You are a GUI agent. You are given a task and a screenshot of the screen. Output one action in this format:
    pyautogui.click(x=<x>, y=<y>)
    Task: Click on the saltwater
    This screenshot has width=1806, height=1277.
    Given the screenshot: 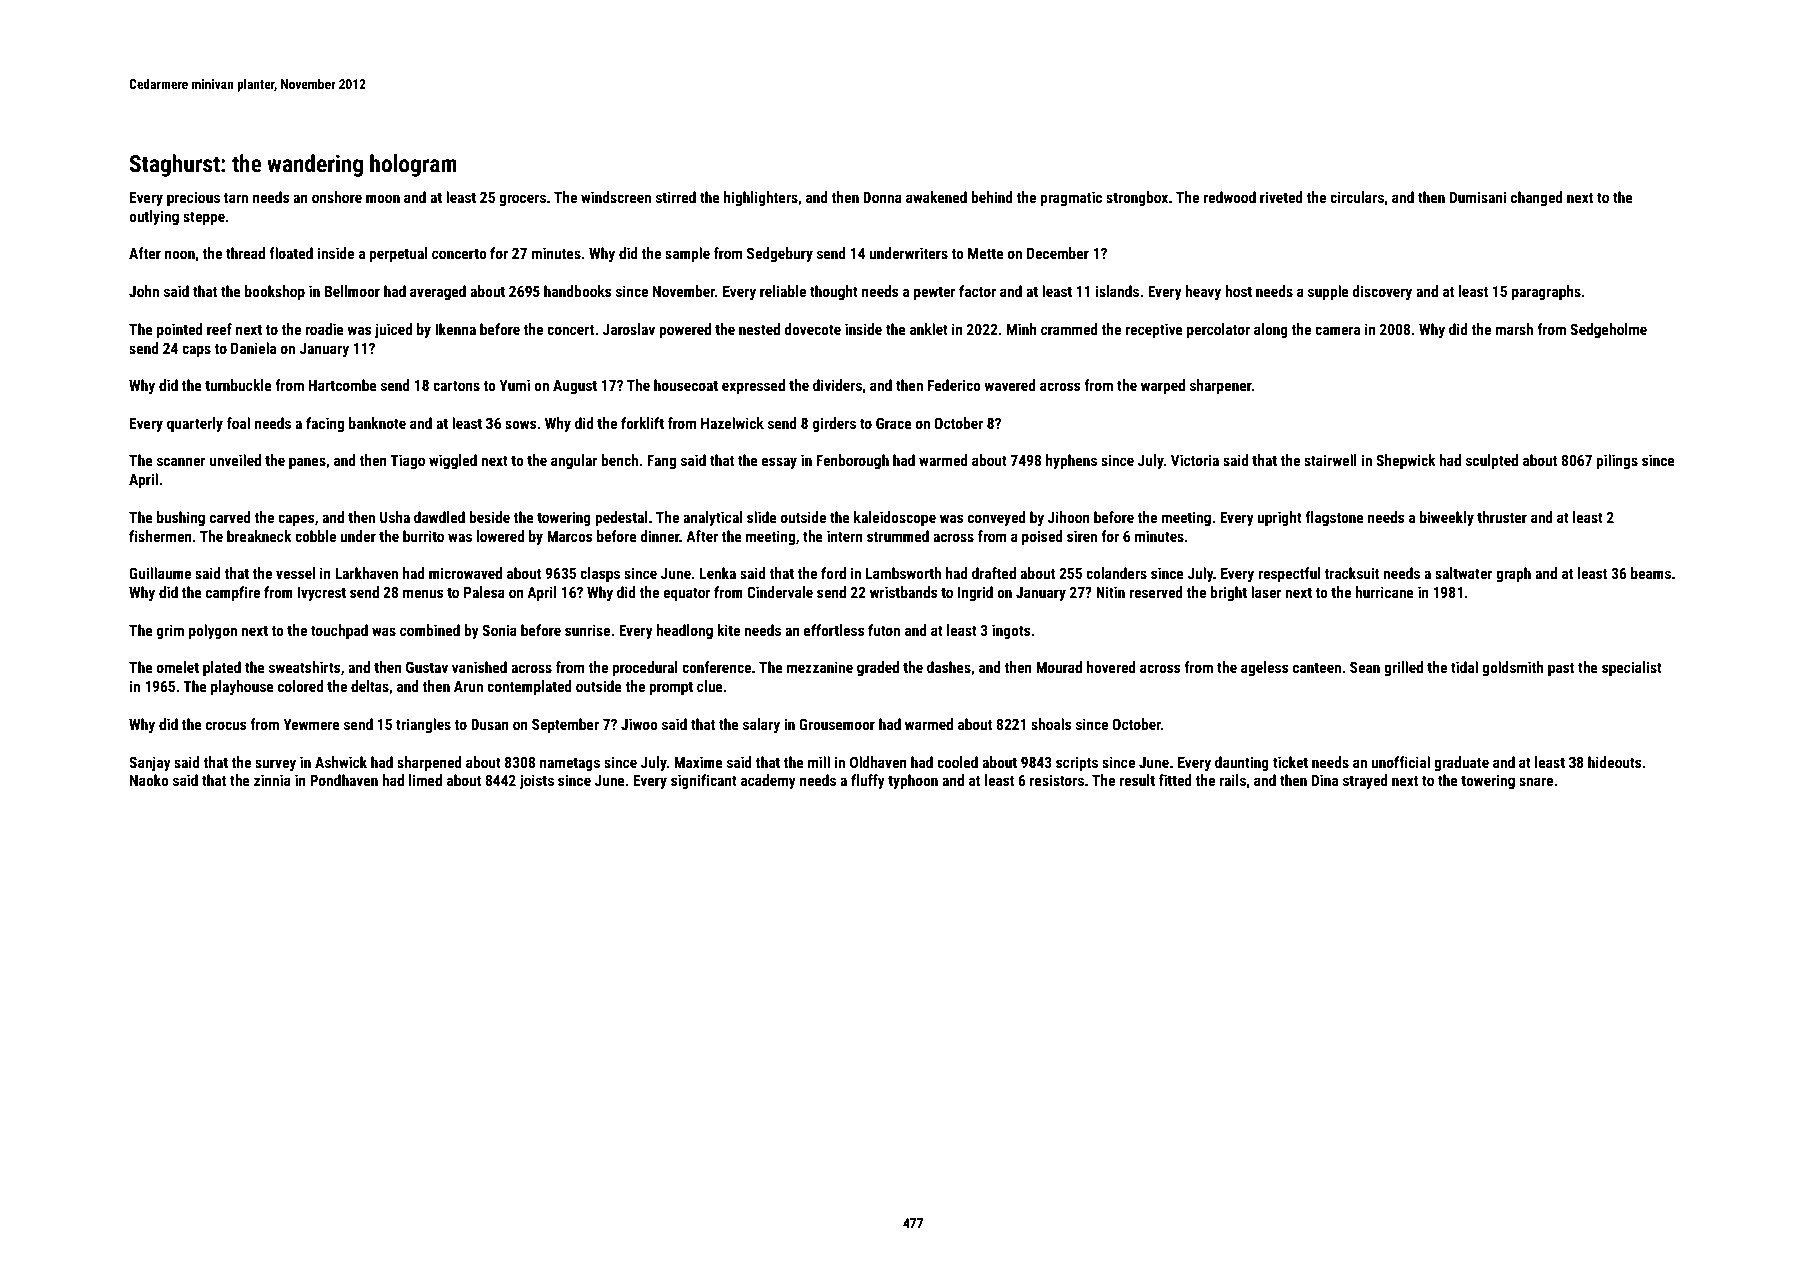 What is the action you would take?
    pyautogui.click(x=1464, y=573)
